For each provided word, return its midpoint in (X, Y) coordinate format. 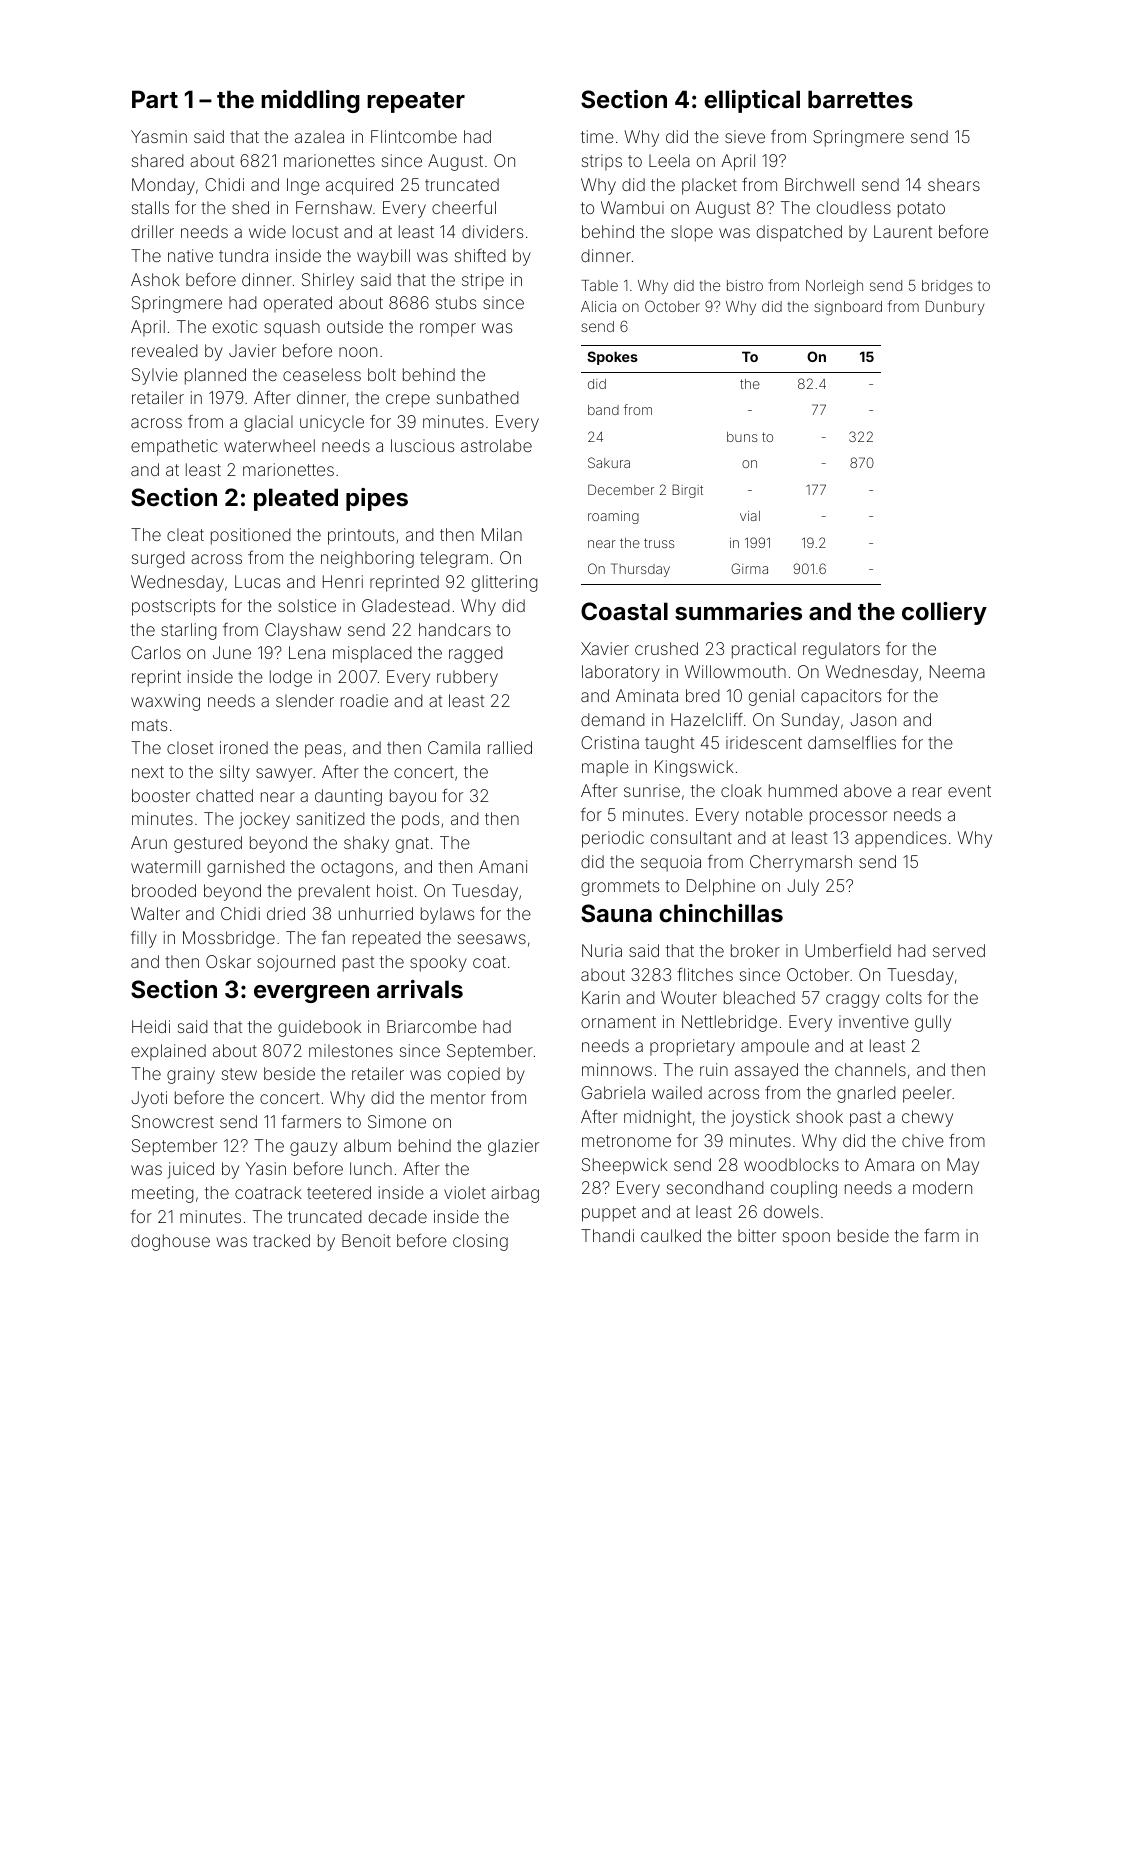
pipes (377, 499)
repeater (416, 102)
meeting (163, 1194)
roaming (613, 517)
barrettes (860, 99)
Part (155, 99)
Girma (749, 568)
